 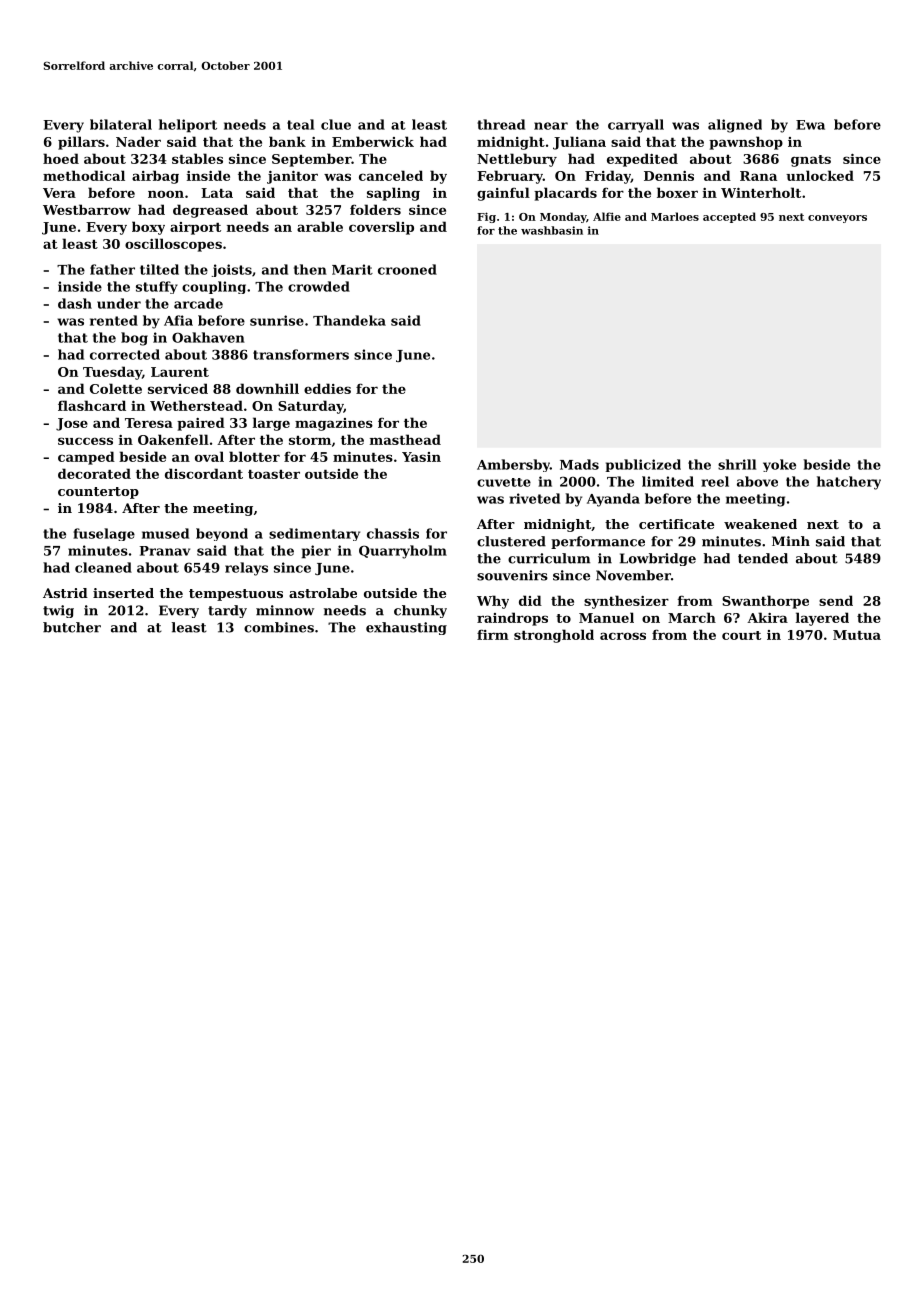 What do you see at coordinates (857, 635) in the screenshot?
I see `Mutua` at bounding box center [857, 635].
